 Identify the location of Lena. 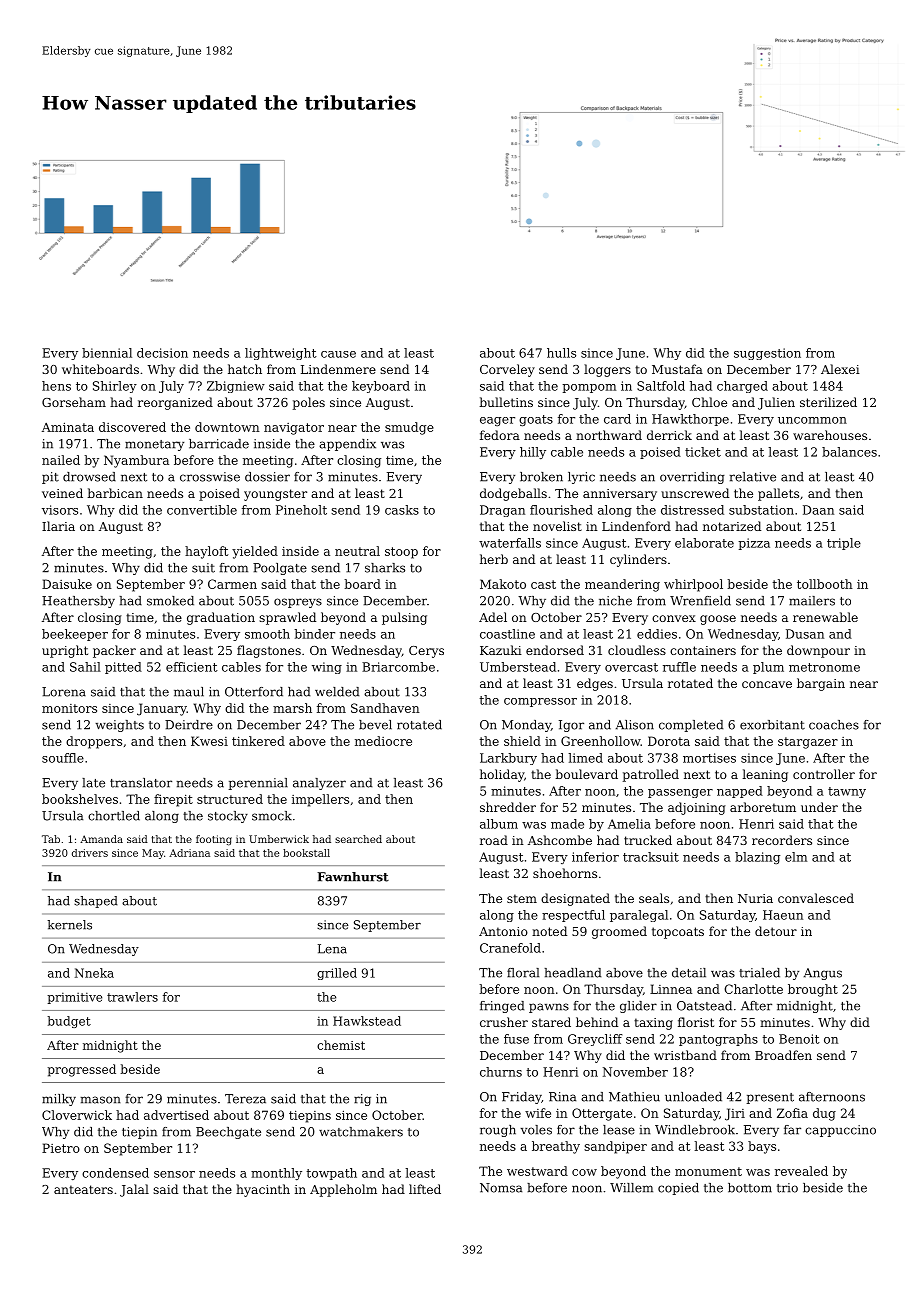
(332, 949).
